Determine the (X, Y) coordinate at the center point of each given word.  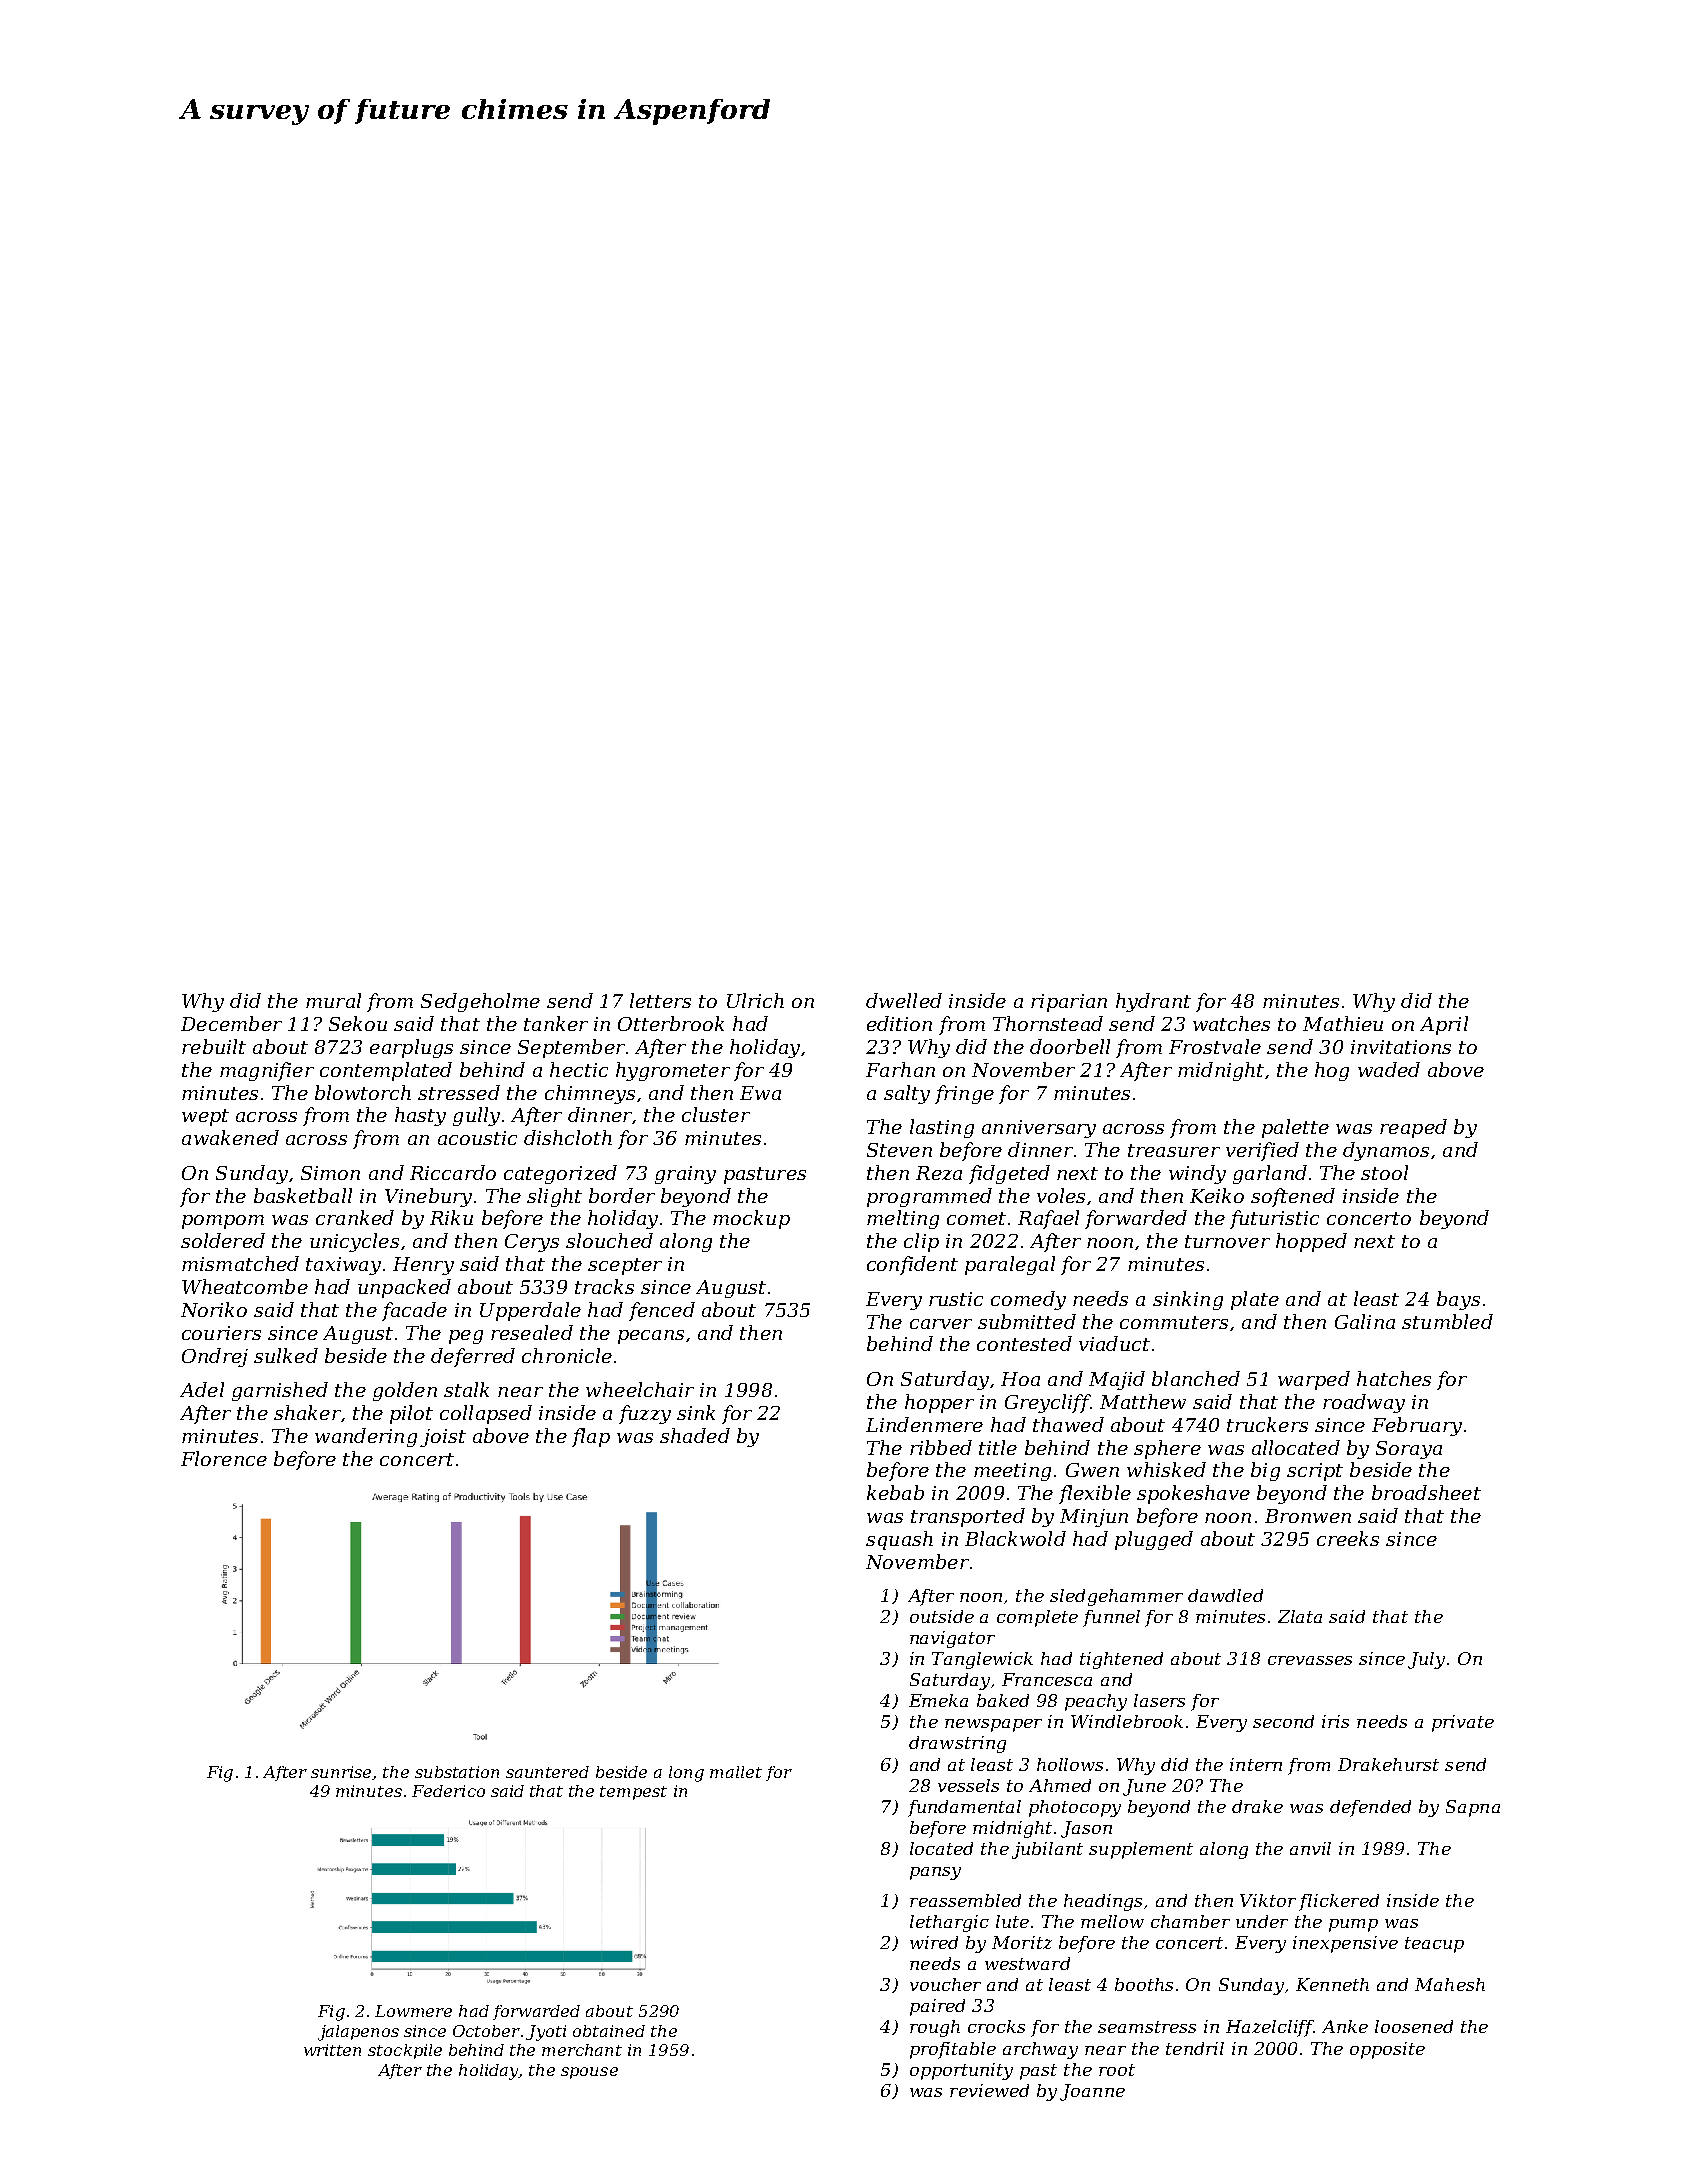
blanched (1196, 1378)
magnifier (267, 1071)
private (1463, 1723)
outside (942, 1616)
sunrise (341, 1772)
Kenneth (1332, 1984)
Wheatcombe (245, 1286)
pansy (935, 1873)
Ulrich (755, 1000)
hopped (1311, 1242)
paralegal (1010, 1265)
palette (1295, 1128)
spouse (589, 2073)
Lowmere (413, 2011)
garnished (280, 1391)
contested (1024, 1343)
